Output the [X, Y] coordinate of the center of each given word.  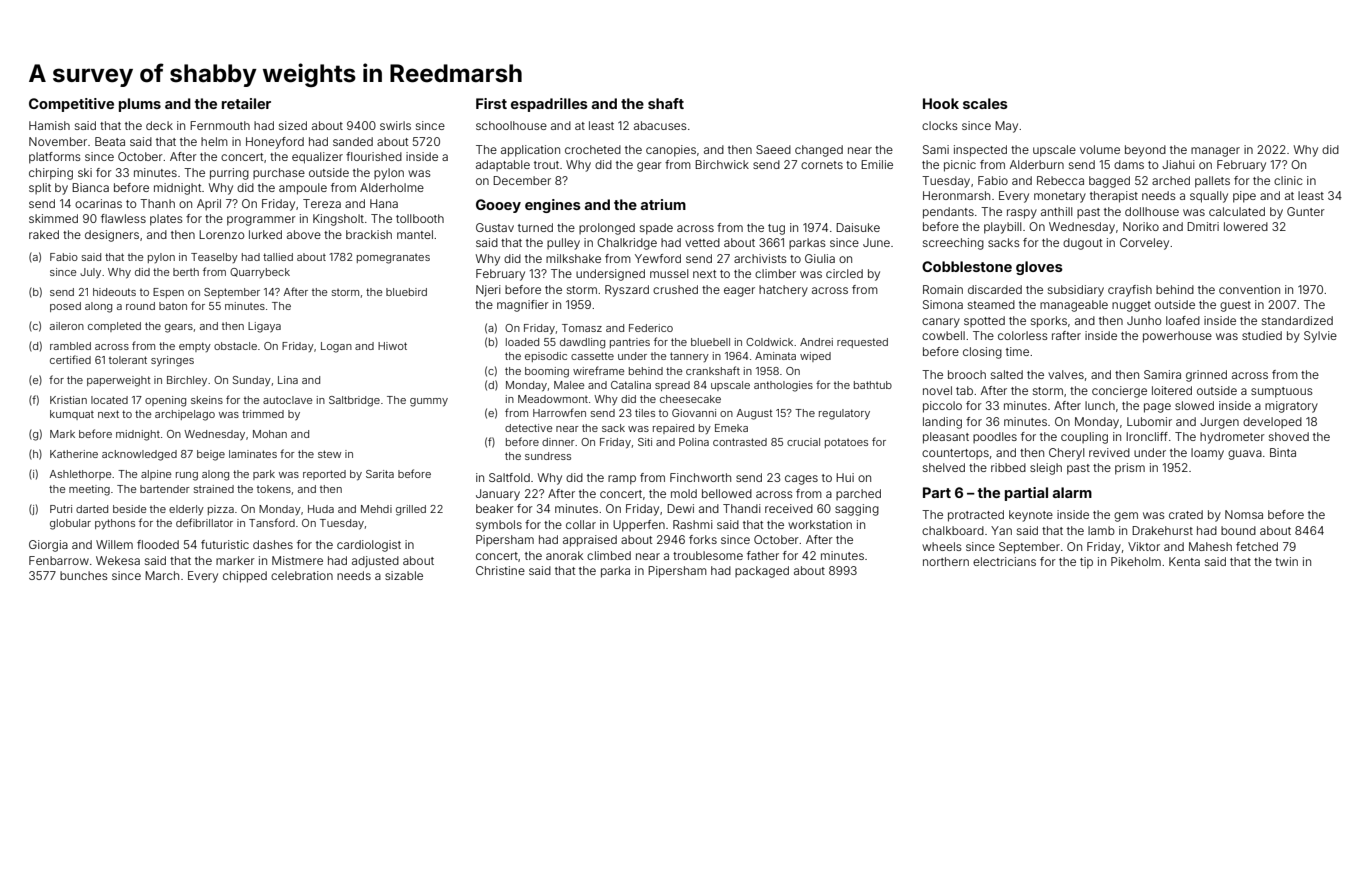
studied [1262, 335]
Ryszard [627, 291]
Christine [500, 570]
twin [1286, 561]
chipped [245, 577]
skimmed [53, 218]
